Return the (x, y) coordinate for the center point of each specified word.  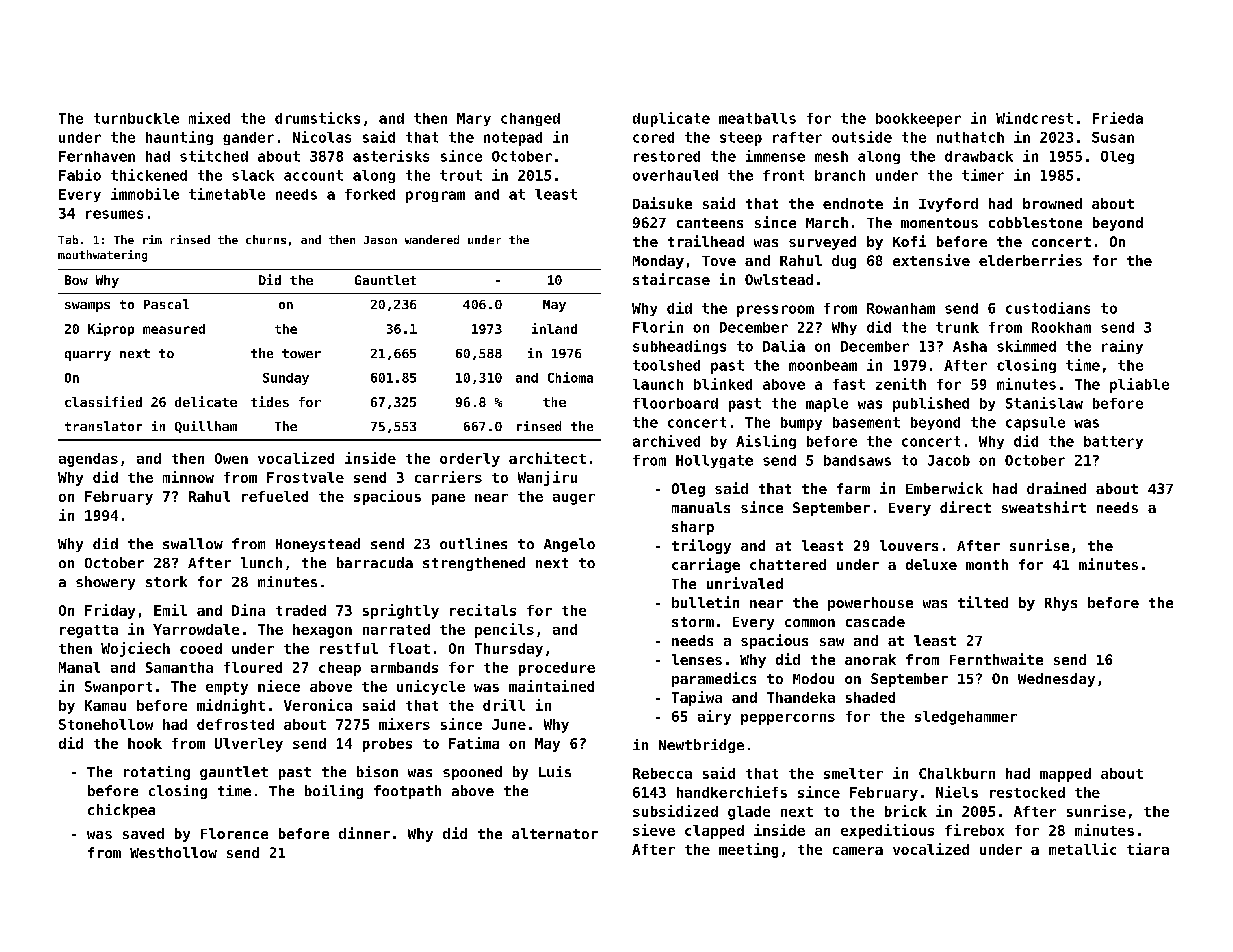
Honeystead (318, 545)
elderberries (1030, 260)
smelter (853, 773)
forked (370, 194)
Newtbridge (701, 746)
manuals (701, 507)
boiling (334, 792)
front (783, 175)
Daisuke (662, 203)
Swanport (118, 688)
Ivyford (948, 205)
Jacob (949, 460)
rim (152, 239)
